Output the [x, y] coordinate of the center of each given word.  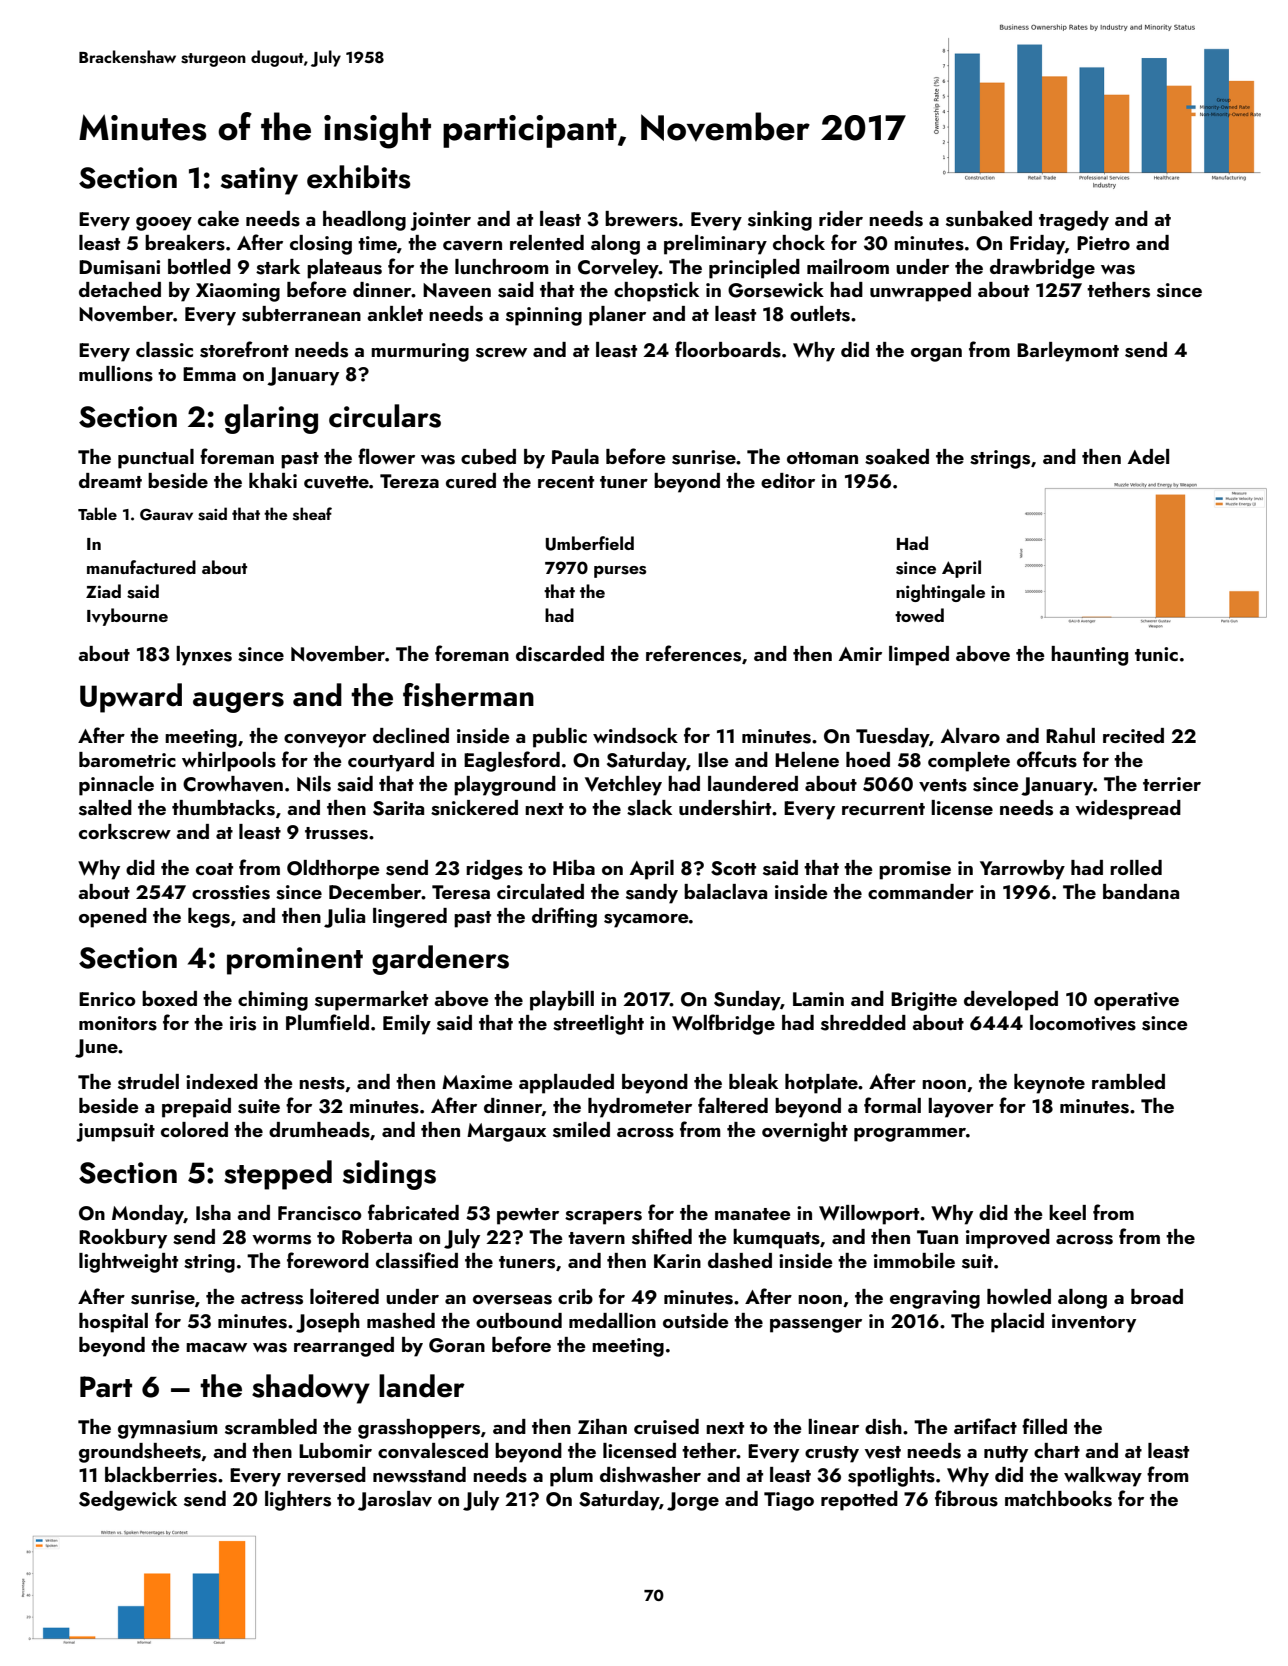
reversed [326, 1475]
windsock [635, 736]
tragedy [1074, 221]
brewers [641, 219]
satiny [259, 181]
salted [105, 808]
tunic [1156, 654]
